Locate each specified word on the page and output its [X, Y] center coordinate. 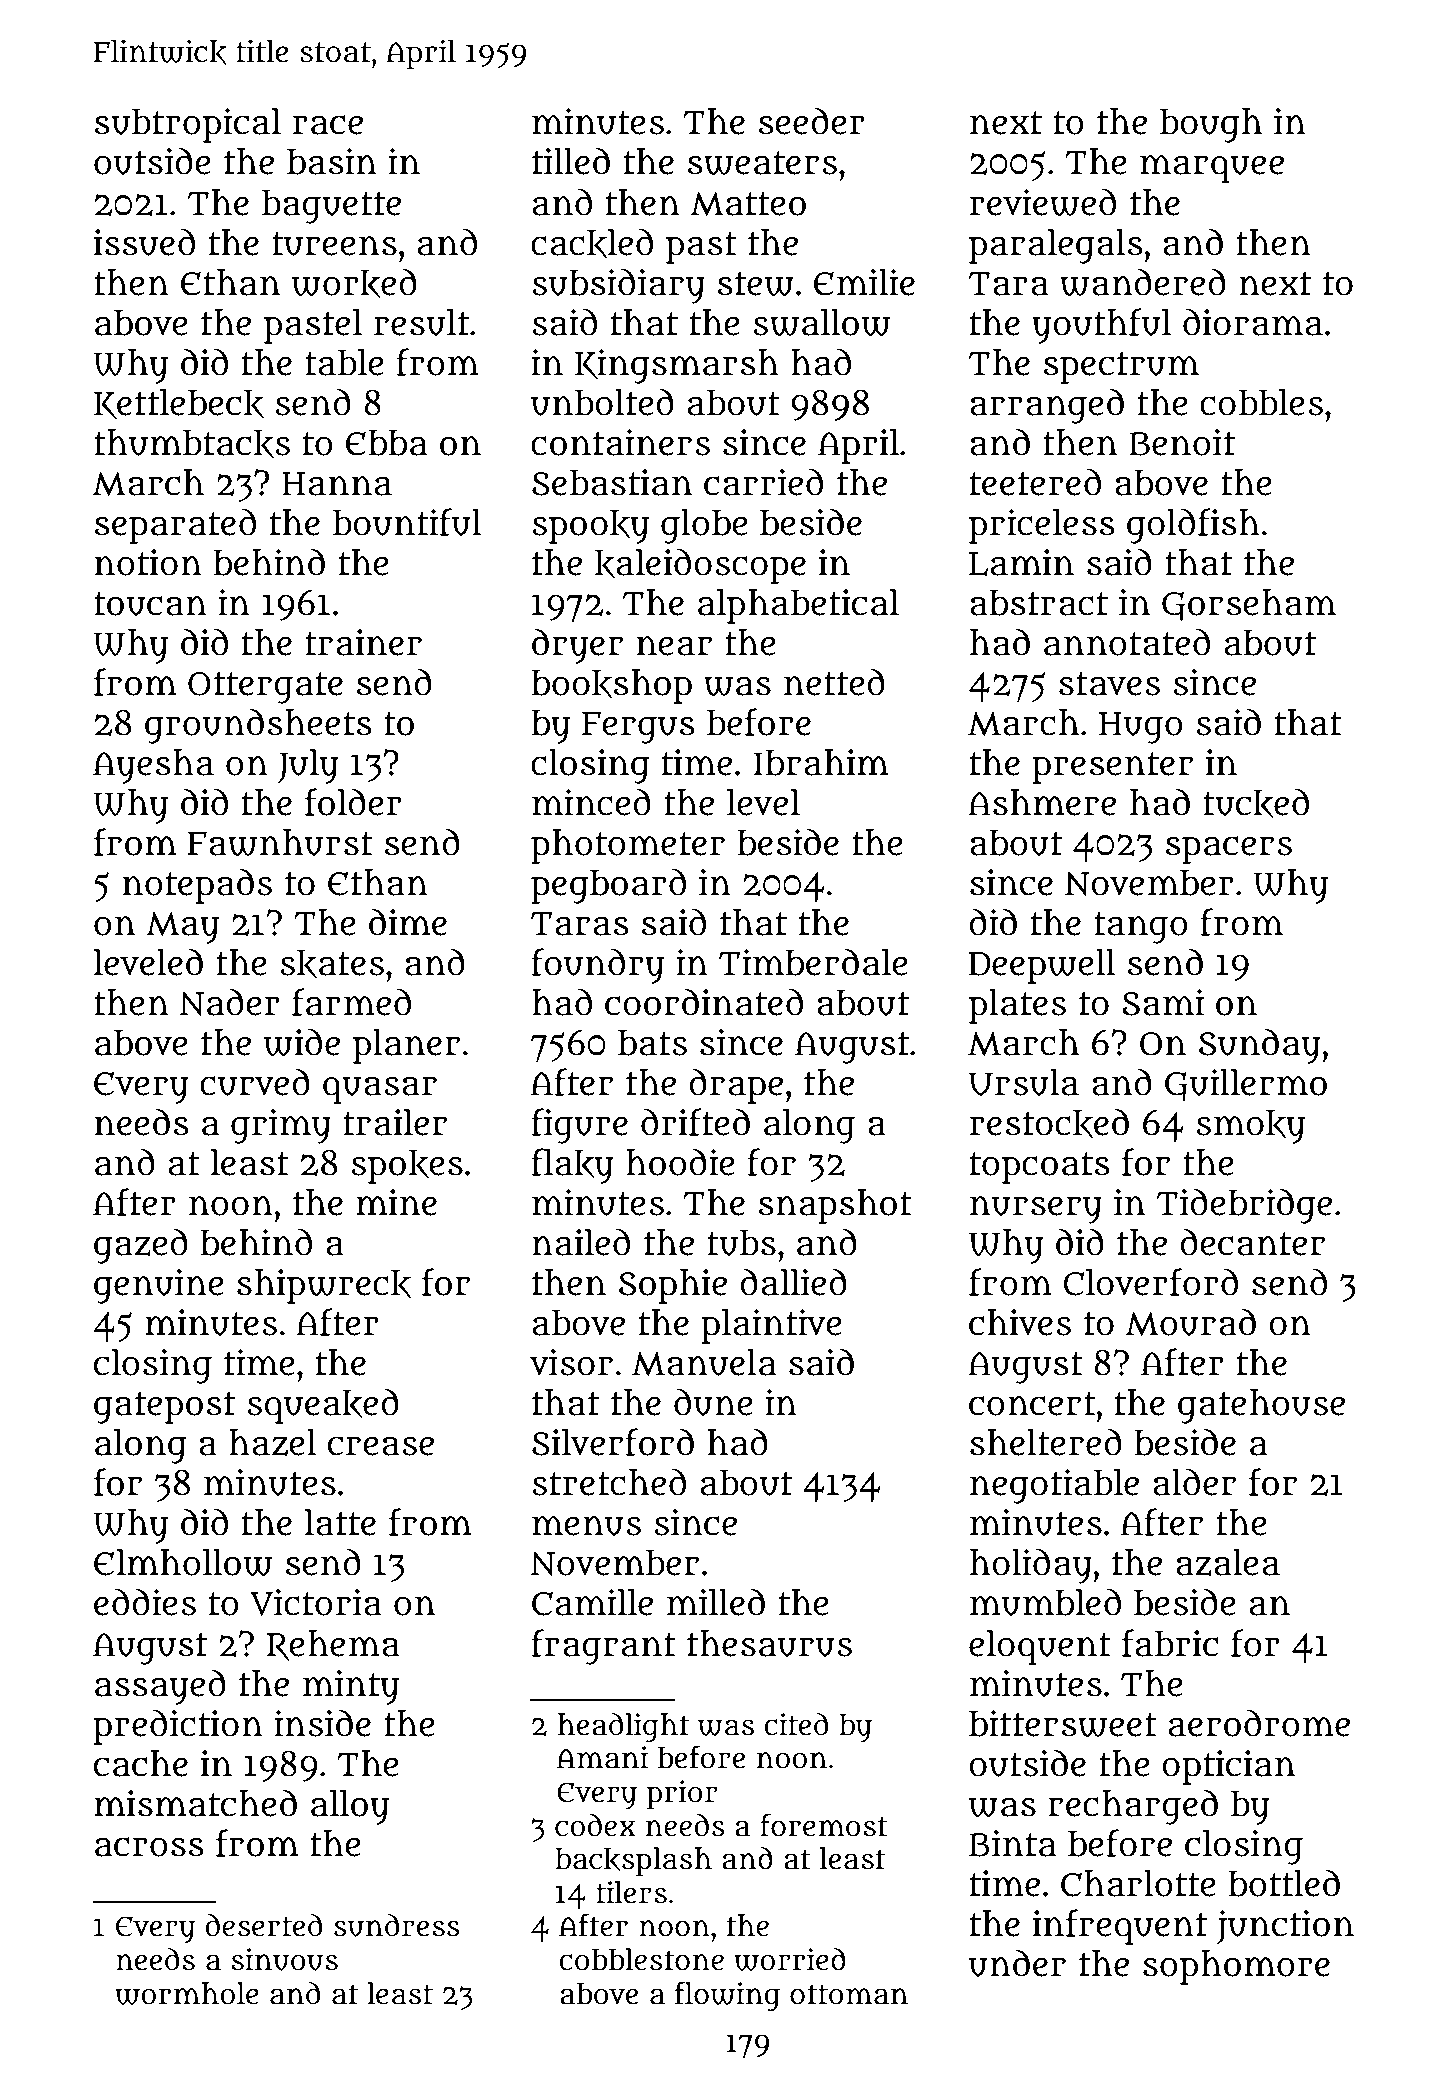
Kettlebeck [179, 404]
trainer [363, 642]
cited [796, 1724]
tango [1141, 928]
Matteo [748, 204]
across [149, 1847]
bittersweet [1063, 1723]
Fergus [638, 728]
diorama [1253, 322]
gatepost [164, 1408]
